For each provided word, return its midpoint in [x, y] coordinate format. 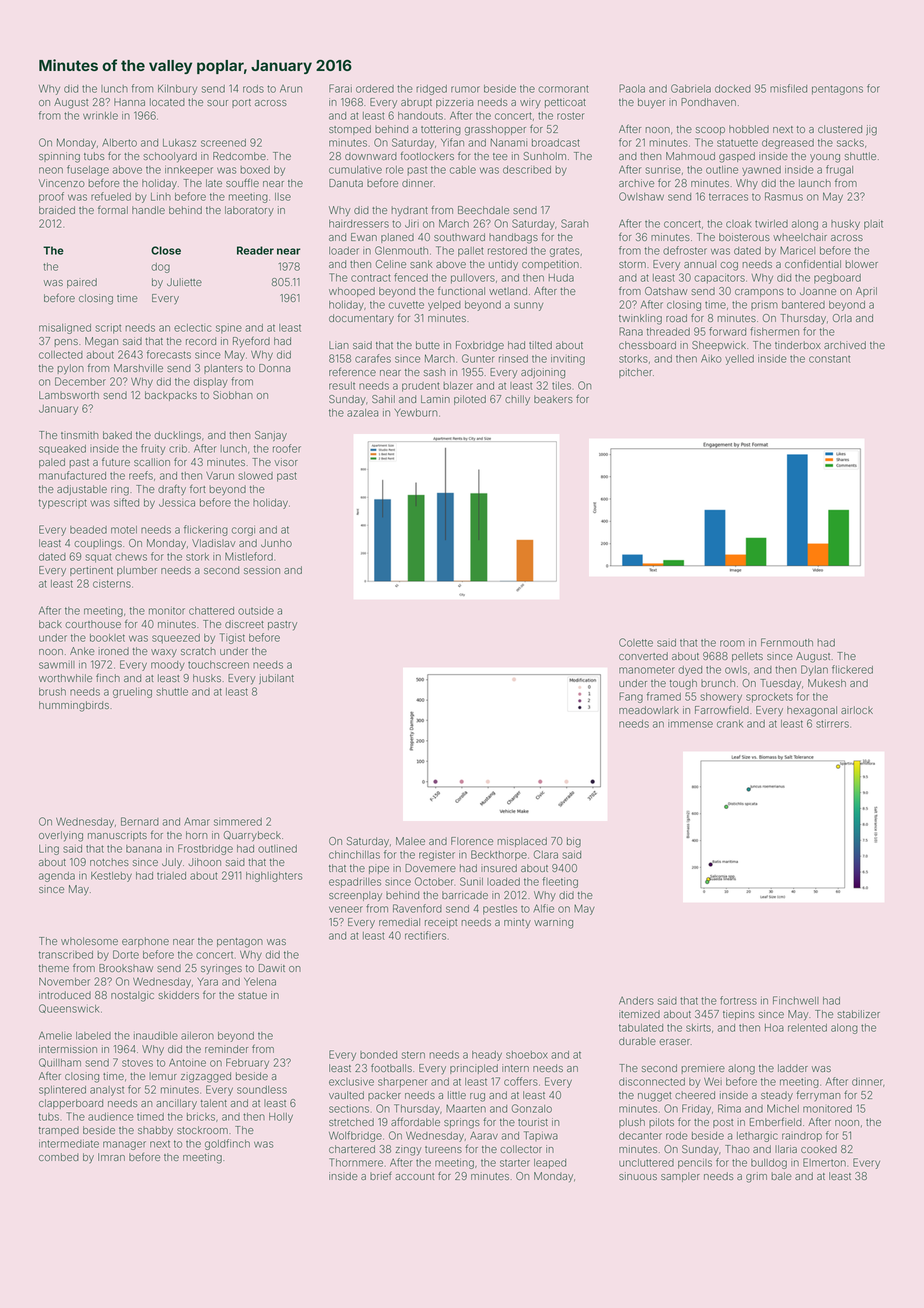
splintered [62, 1090]
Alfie [543, 908]
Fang [631, 697]
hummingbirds [74, 706]
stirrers [832, 723]
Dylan [814, 670]
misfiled [788, 88]
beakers [553, 399]
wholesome [89, 941]
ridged [432, 90]
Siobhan [233, 395]
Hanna [129, 102]
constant [829, 359]
